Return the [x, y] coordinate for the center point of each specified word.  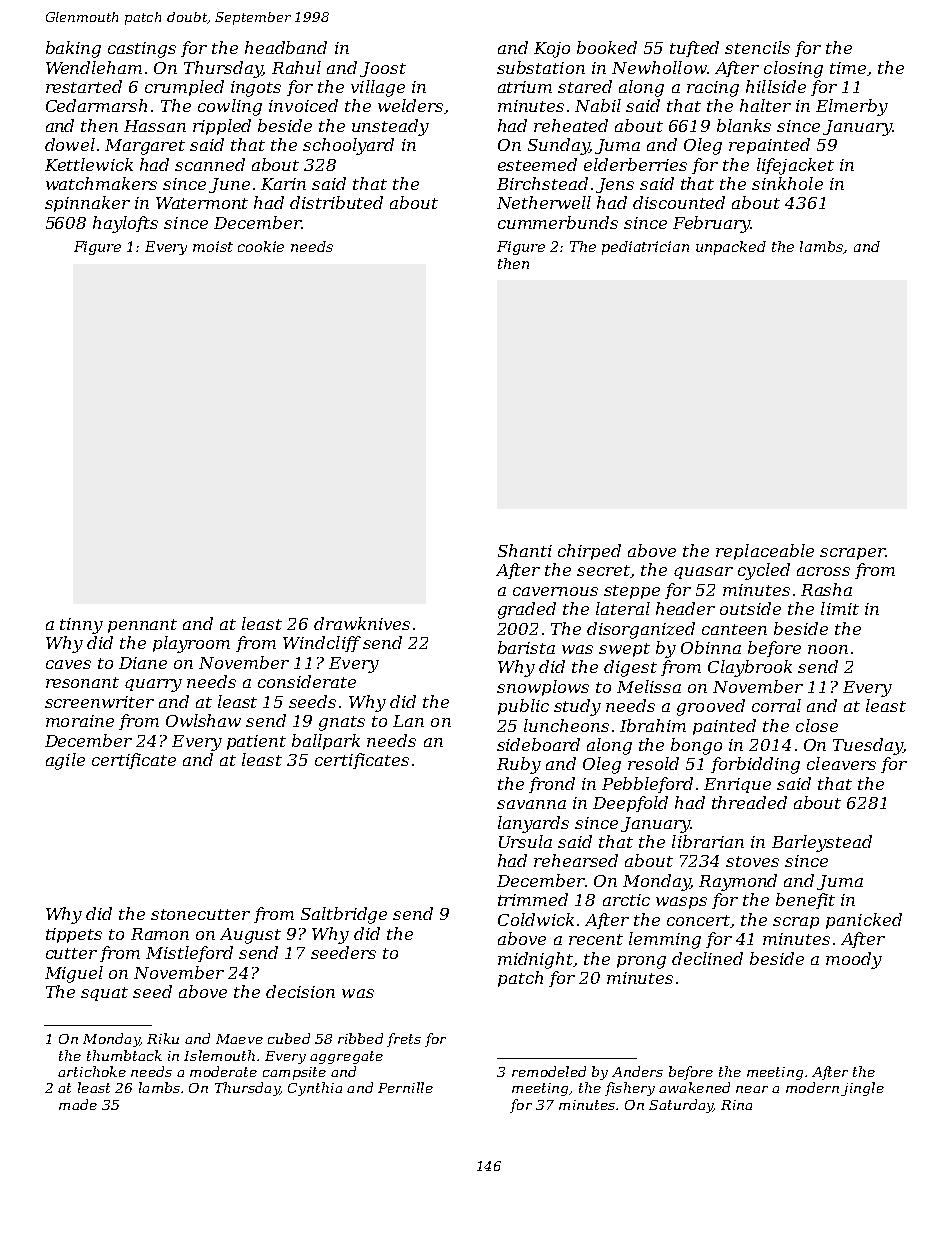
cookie [261, 246]
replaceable [765, 552]
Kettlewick [89, 164]
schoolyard [348, 146]
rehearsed [576, 860]
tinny [81, 626]
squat [104, 994]
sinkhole [787, 183]
